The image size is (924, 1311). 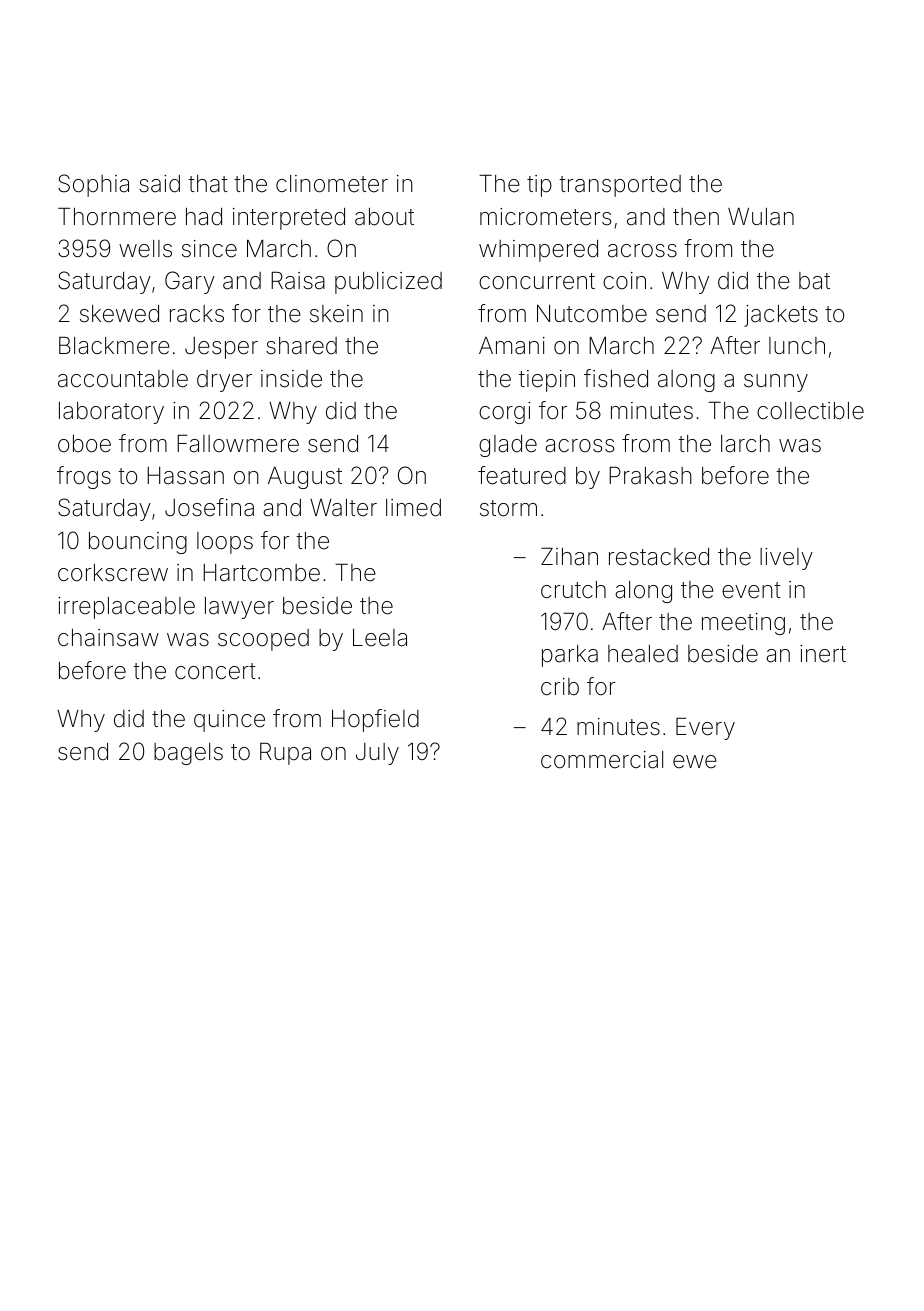 I want to click on bagels, so click(x=188, y=754).
